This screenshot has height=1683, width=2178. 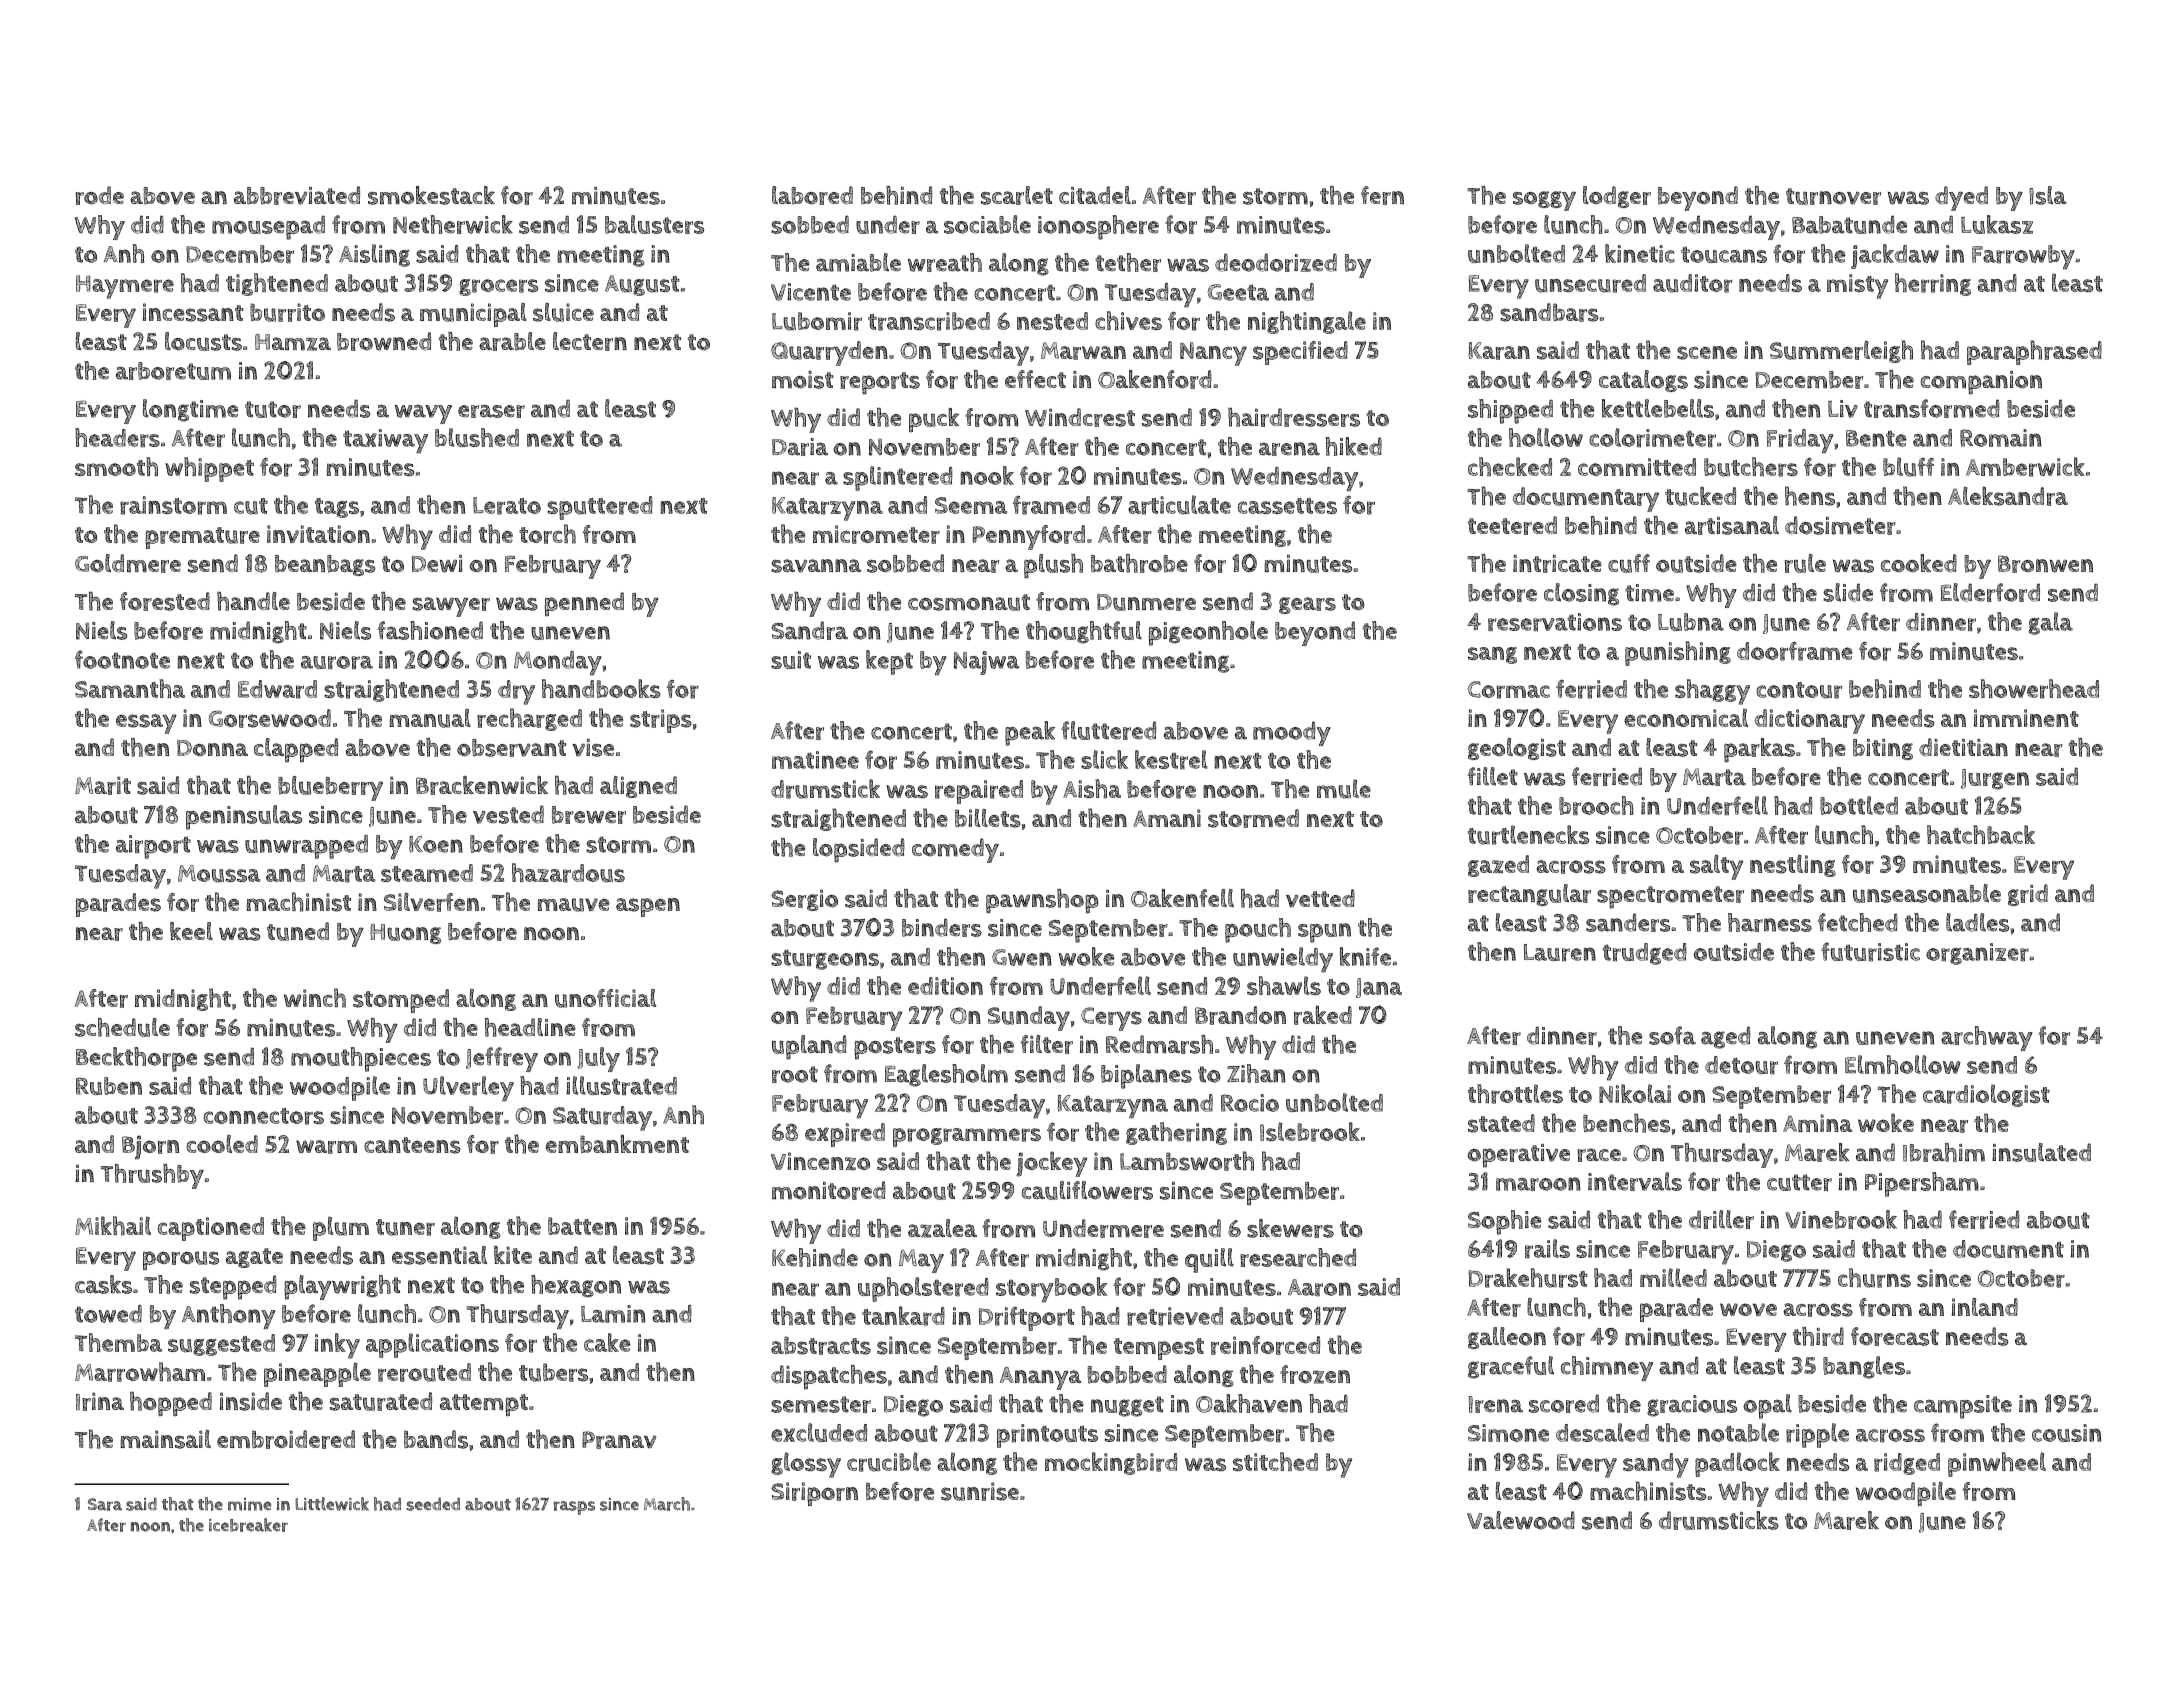 I want to click on detour, so click(x=1741, y=1065).
